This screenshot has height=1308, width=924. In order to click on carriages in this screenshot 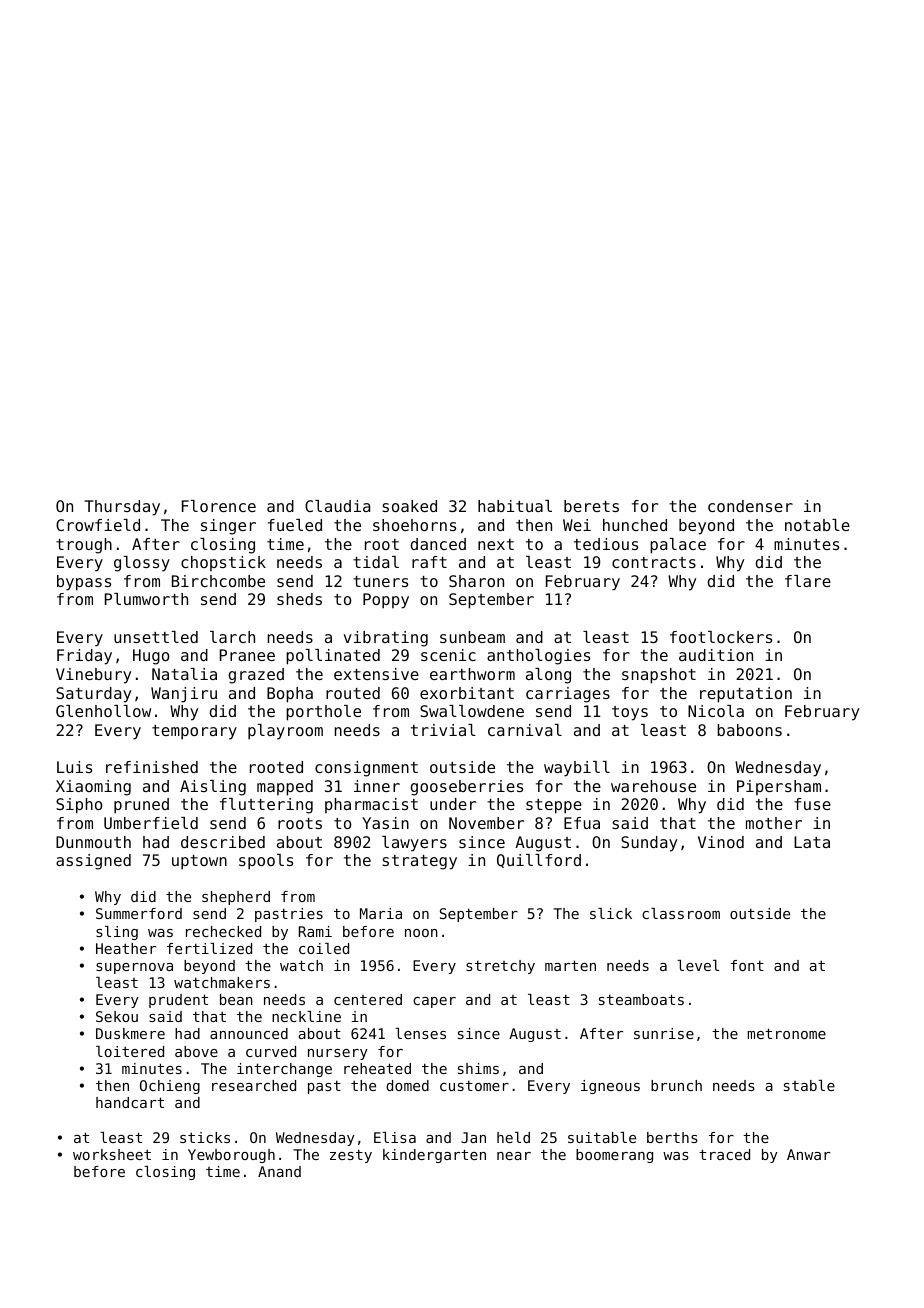, I will do `click(568, 695)`.
